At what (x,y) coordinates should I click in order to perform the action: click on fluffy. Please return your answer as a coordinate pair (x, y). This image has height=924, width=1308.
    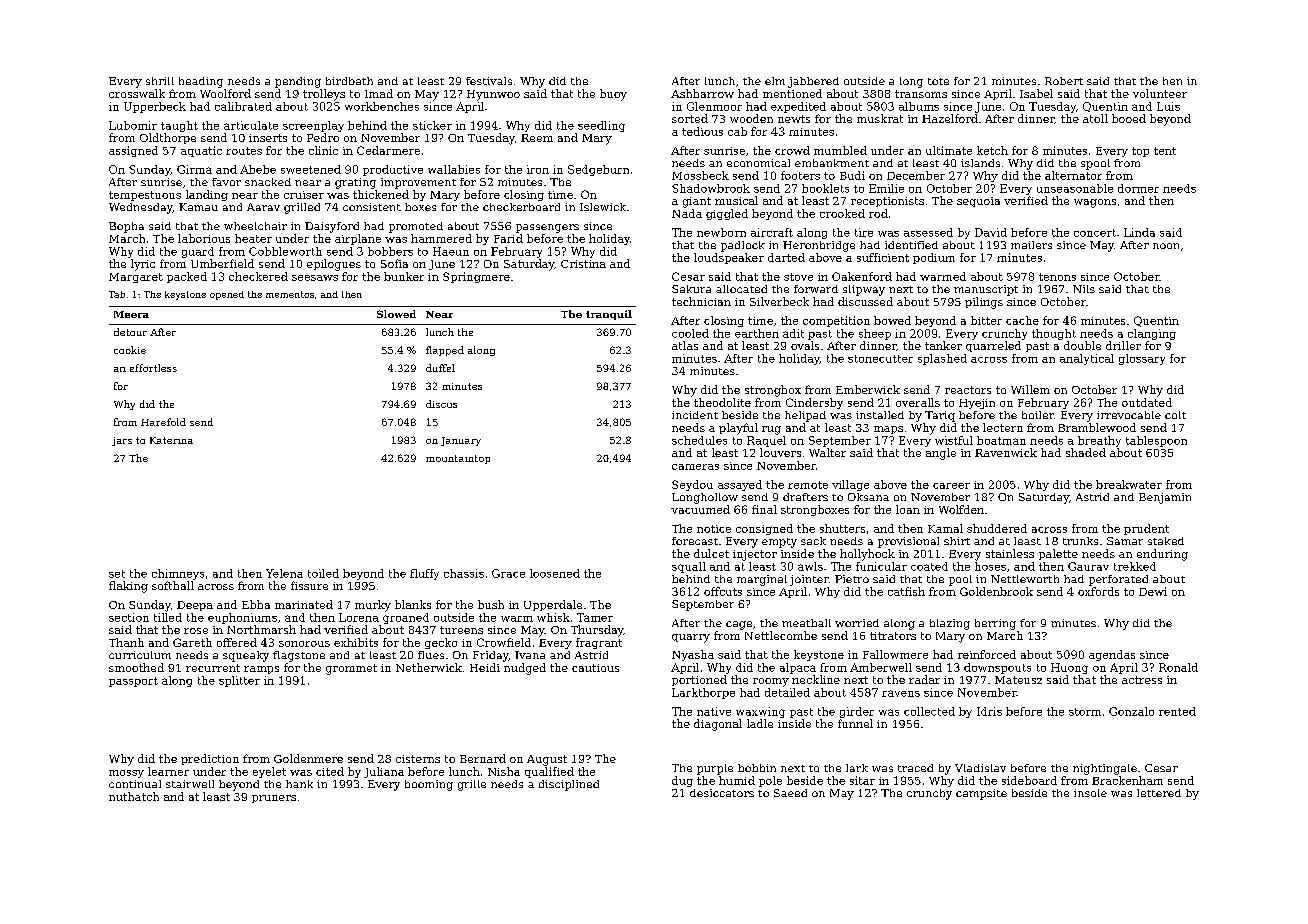
    Looking at the image, I should click on (424, 574).
